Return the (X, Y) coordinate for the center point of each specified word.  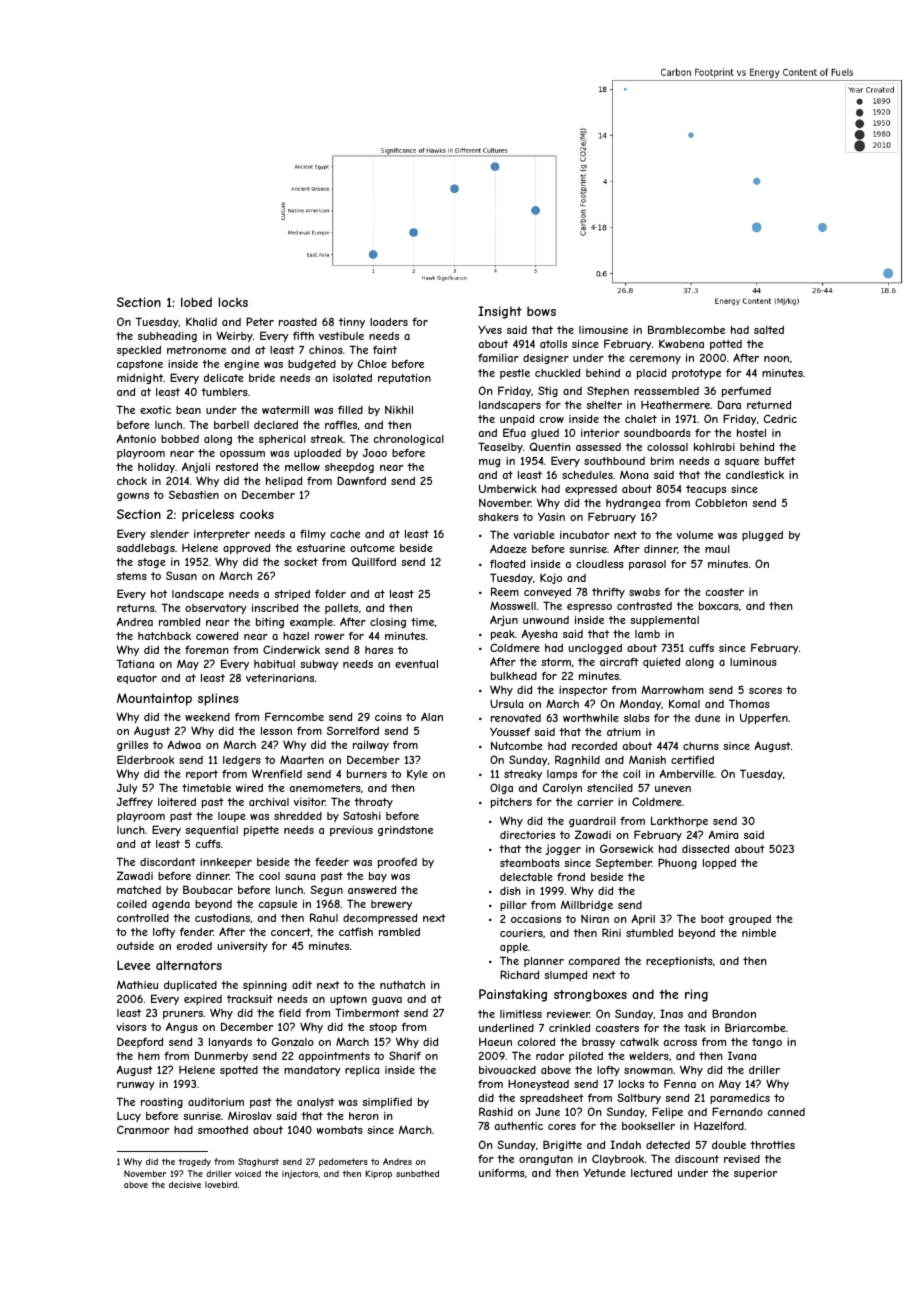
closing (388, 623)
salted (769, 330)
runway (136, 1086)
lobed (196, 302)
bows (541, 311)
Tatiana (135, 663)
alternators (189, 965)
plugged (762, 536)
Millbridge (587, 906)
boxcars (719, 606)
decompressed (380, 919)
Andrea (134, 621)
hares (379, 650)
